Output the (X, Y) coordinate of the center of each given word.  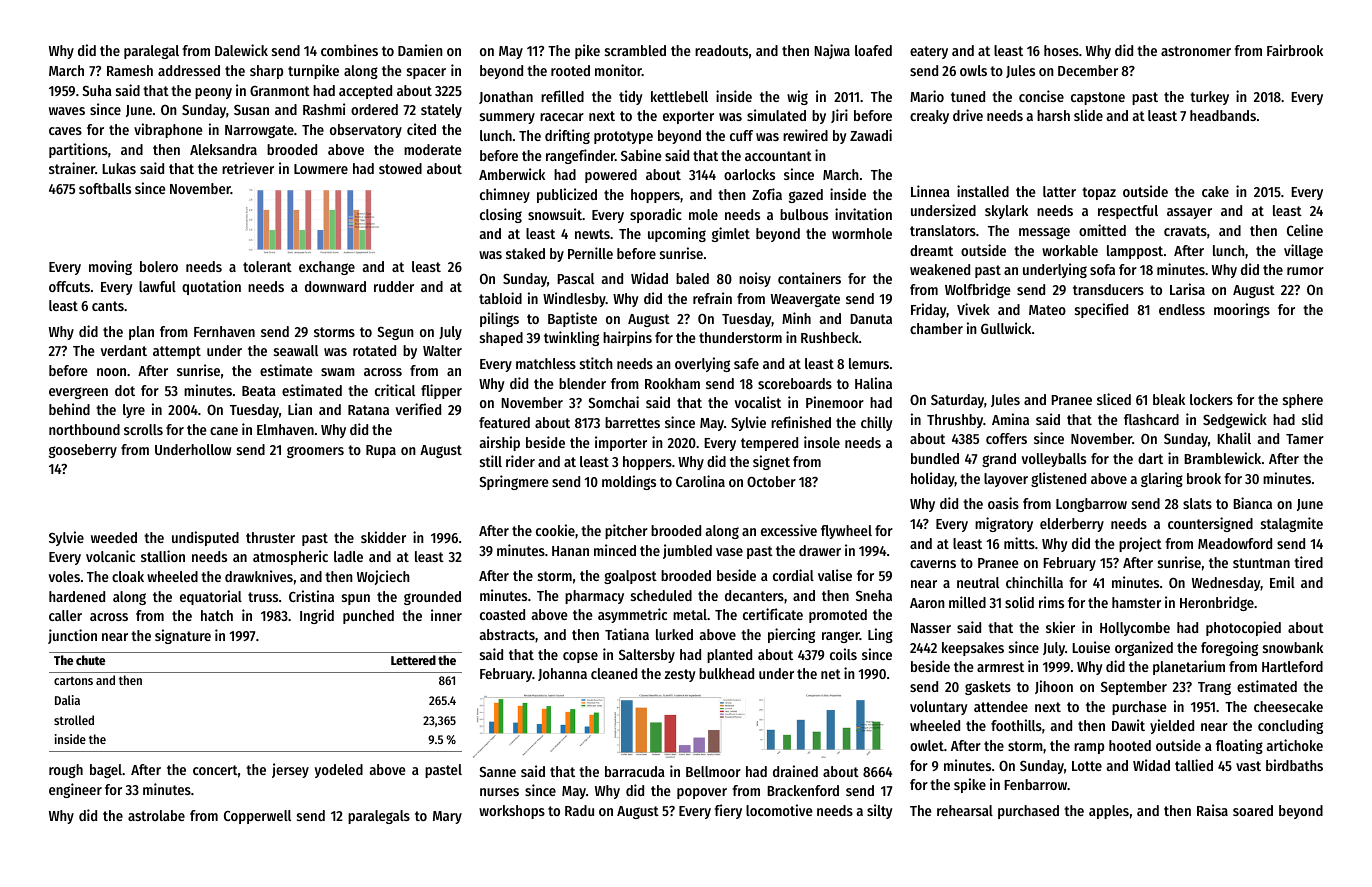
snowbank (1293, 647)
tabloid (500, 298)
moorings (1242, 310)
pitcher (626, 531)
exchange (327, 268)
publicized (567, 195)
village (1303, 251)
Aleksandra (223, 149)
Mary (447, 817)
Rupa (381, 451)
